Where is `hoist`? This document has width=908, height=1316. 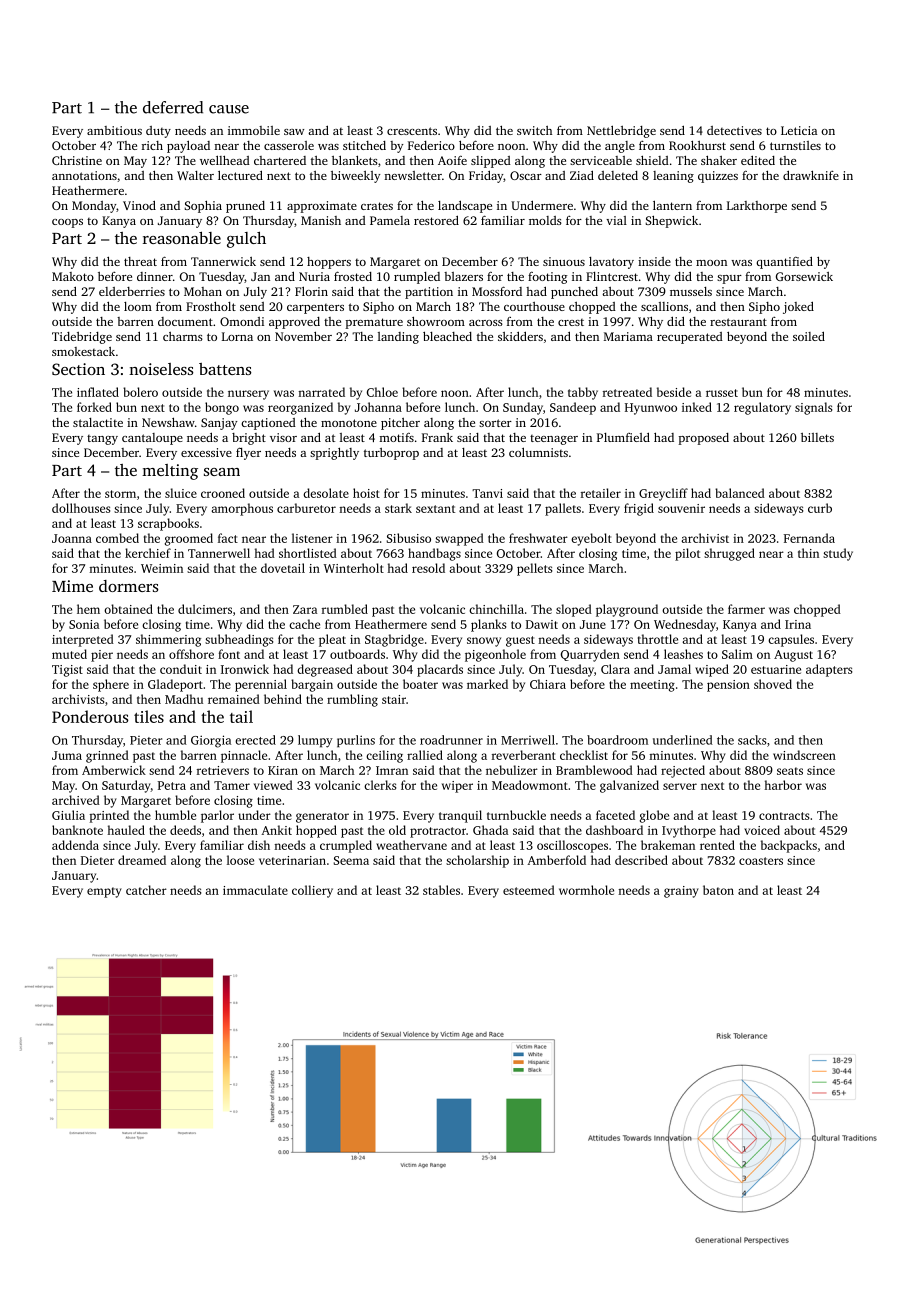
hoist is located at coordinates (366, 493).
